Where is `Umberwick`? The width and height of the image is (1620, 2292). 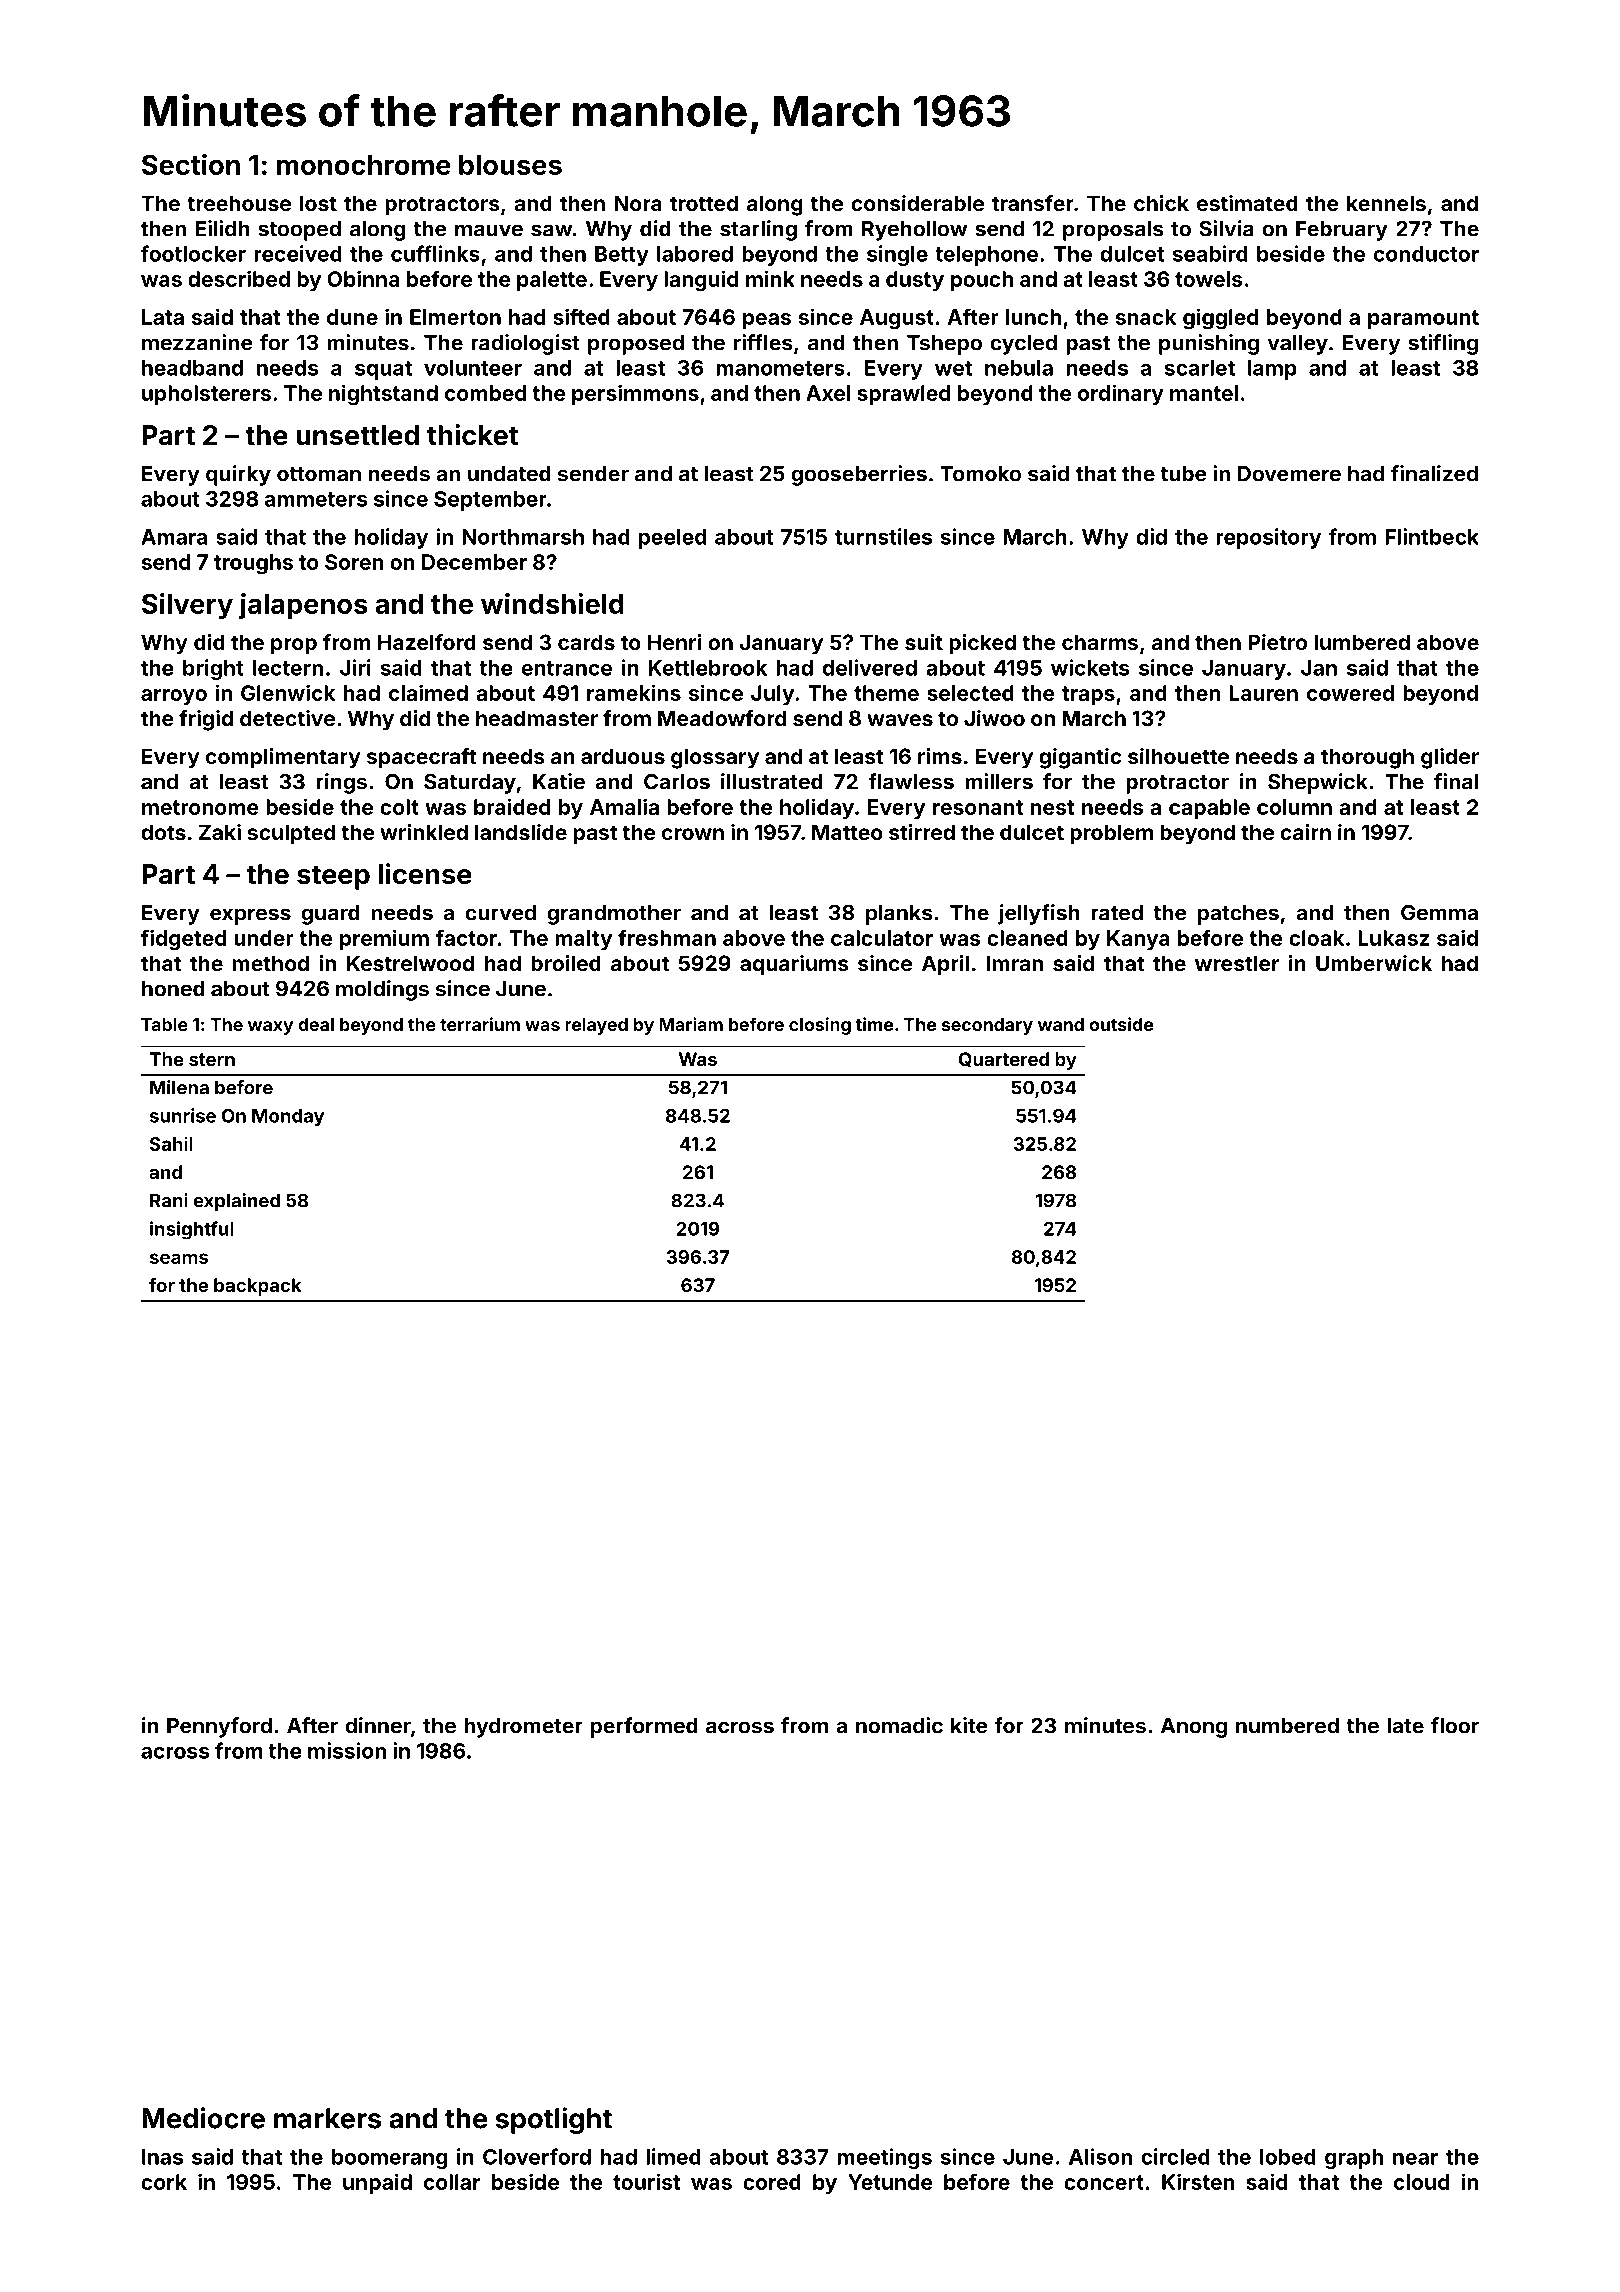 Umberwick is located at coordinates (1374, 963).
